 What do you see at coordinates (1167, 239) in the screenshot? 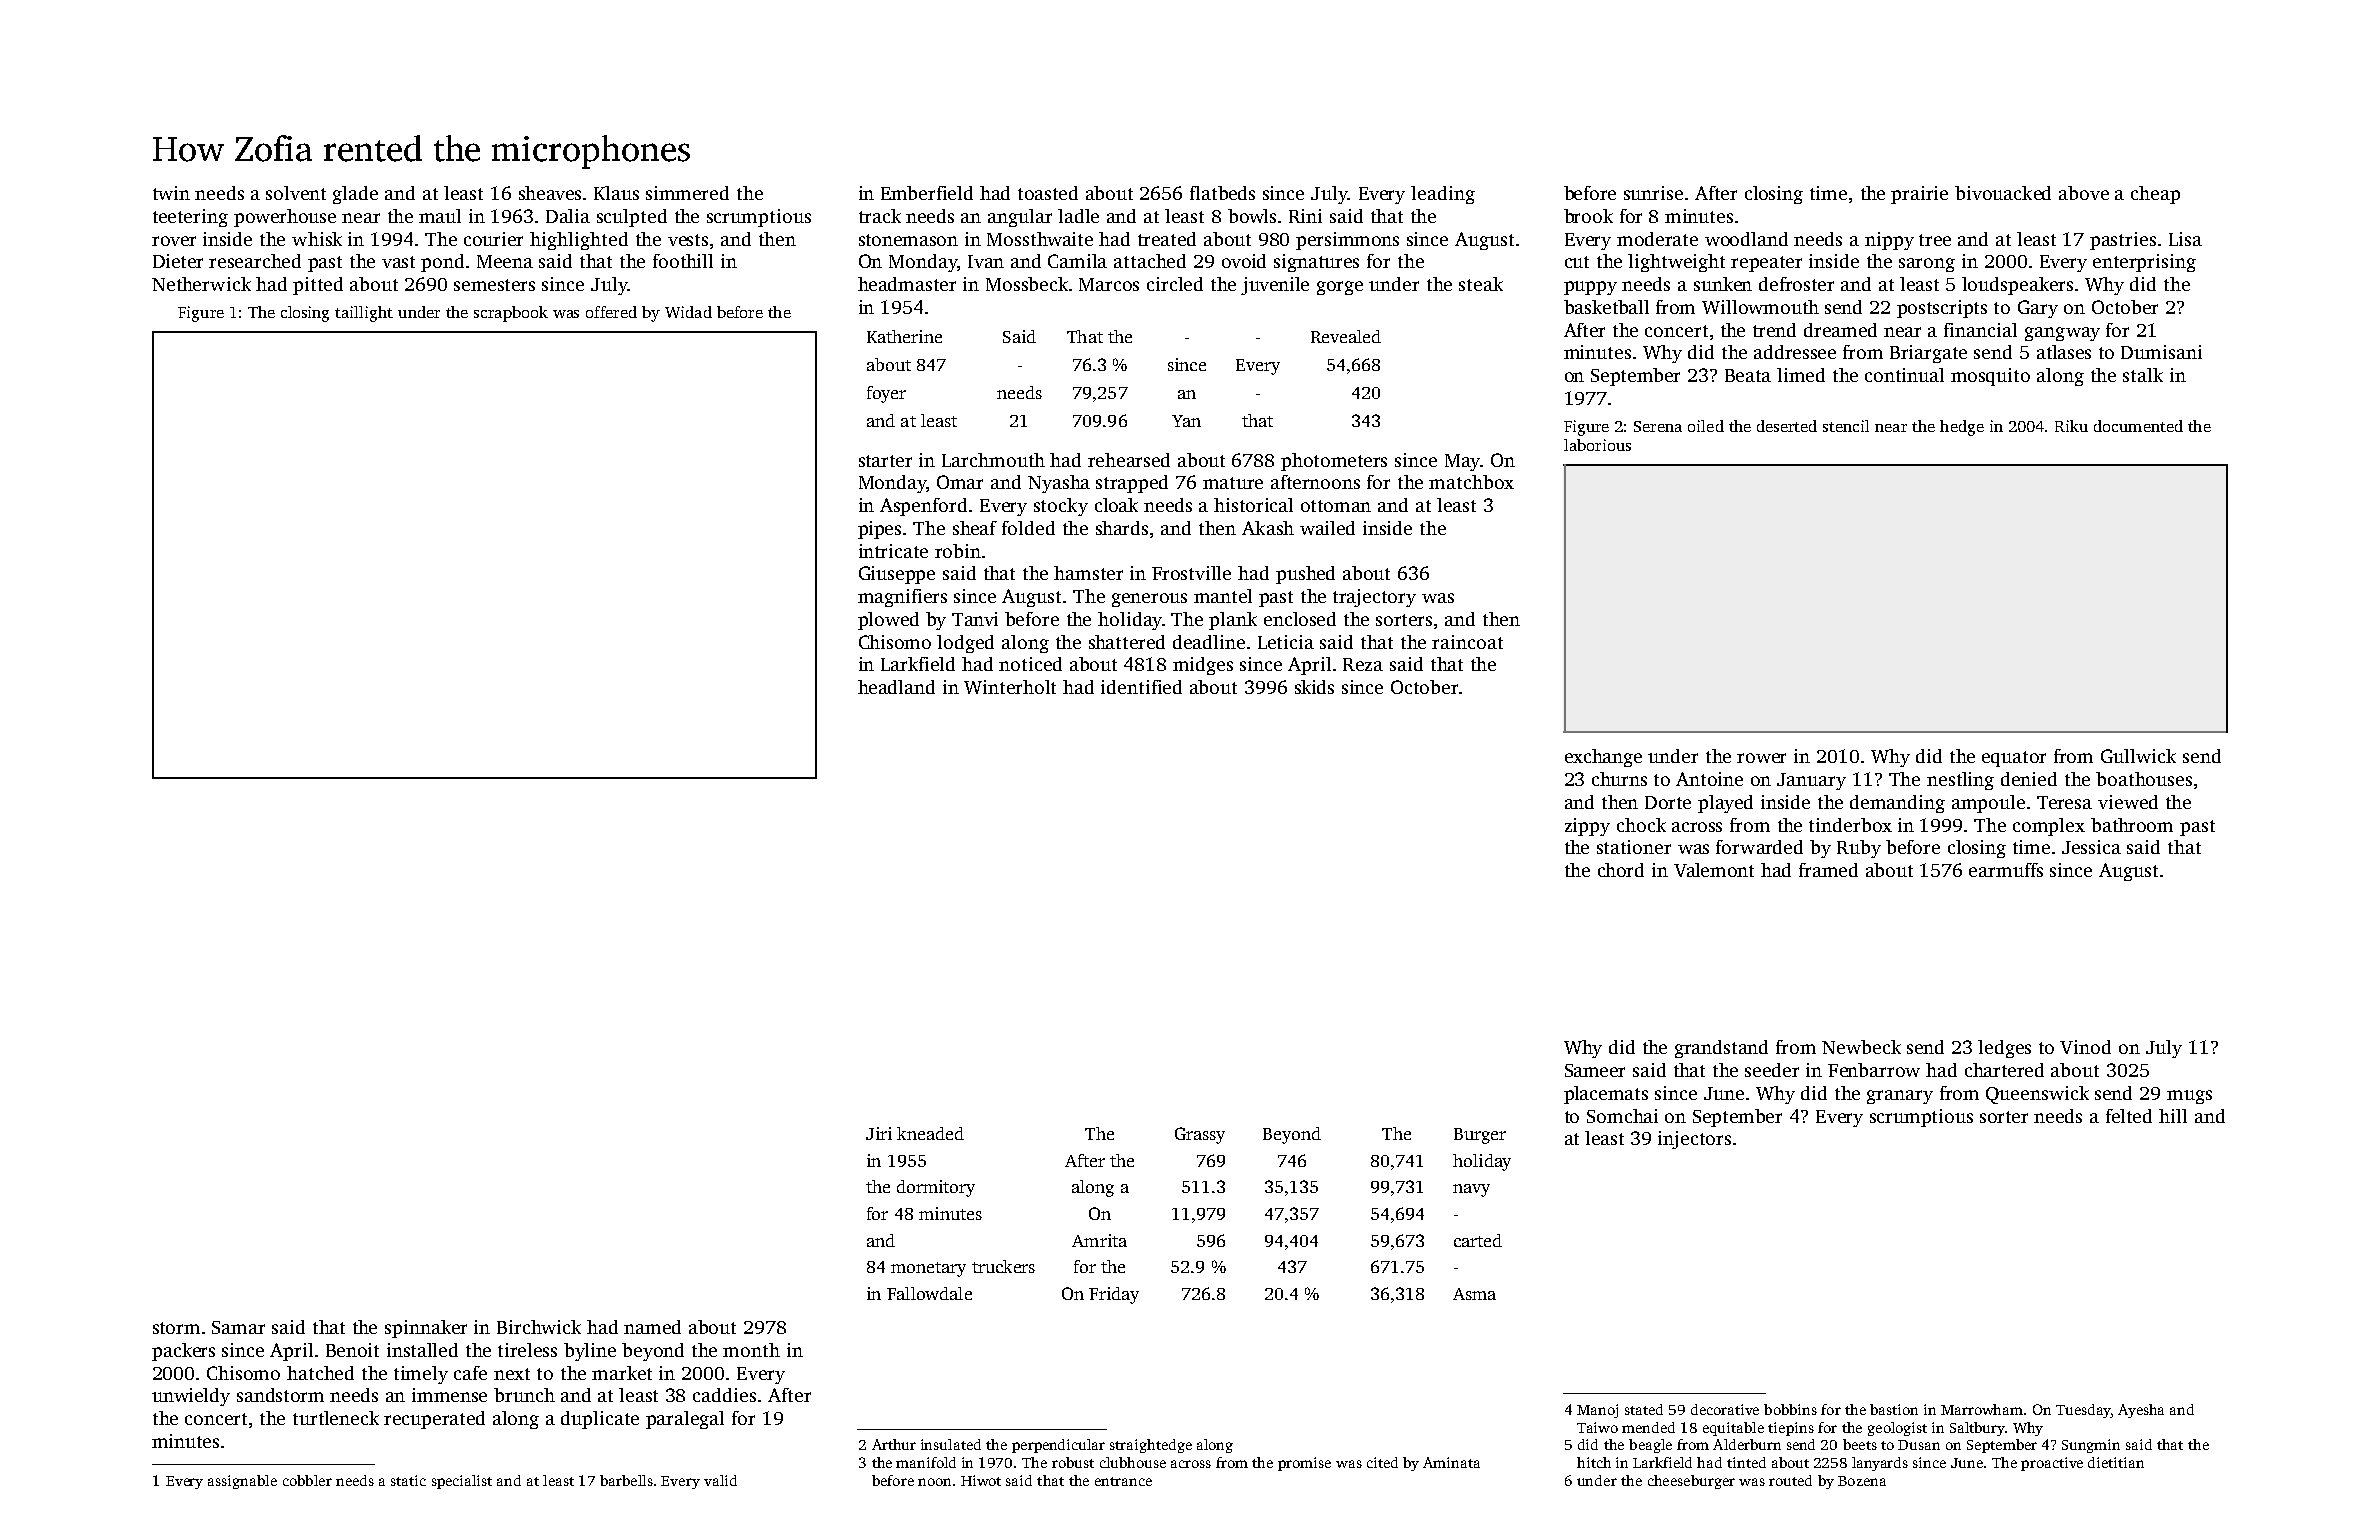
I see `treated` at bounding box center [1167, 239].
